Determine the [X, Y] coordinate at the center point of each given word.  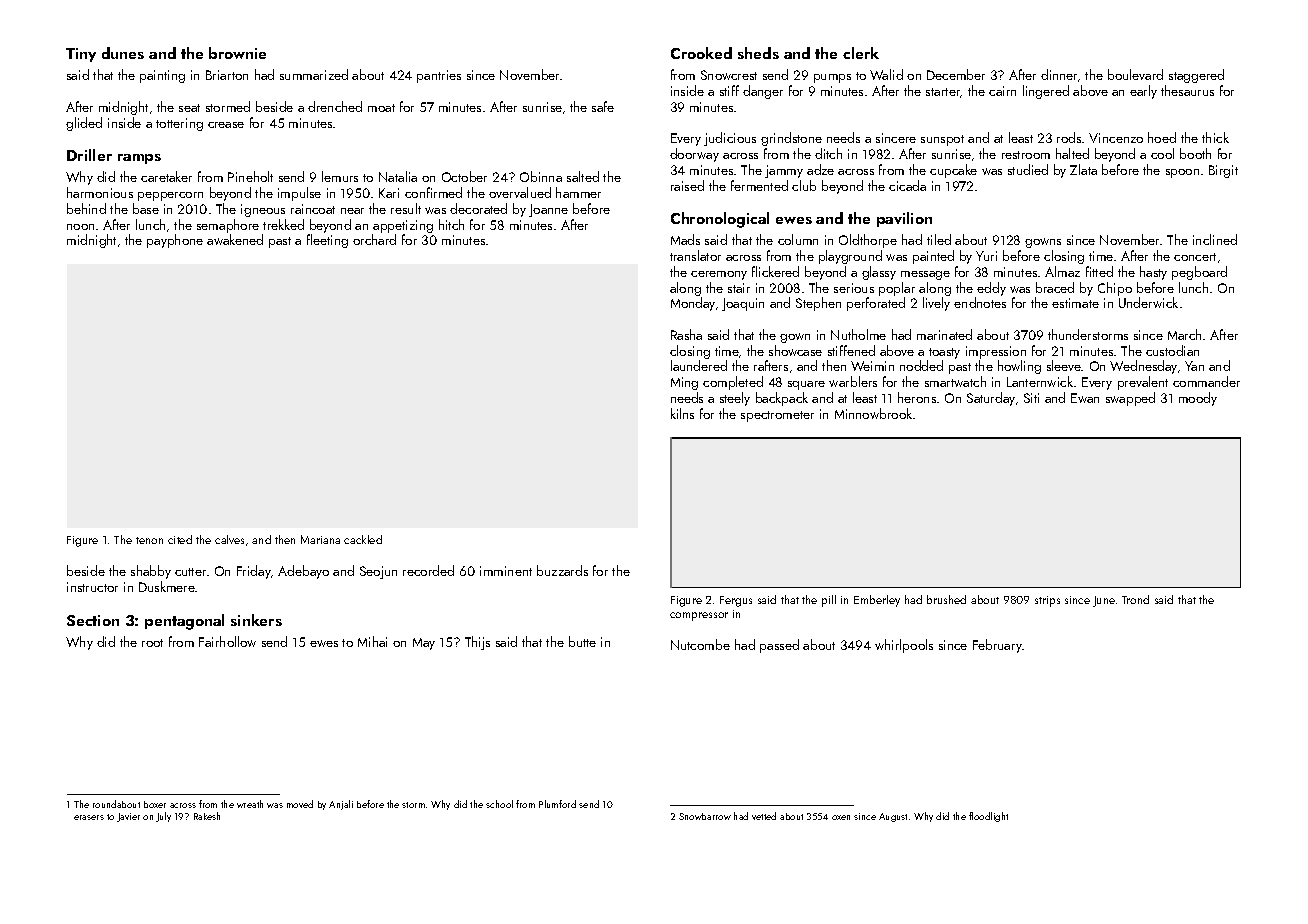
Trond [1135, 599]
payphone [175, 241]
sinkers [256, 620]
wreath [250, 804]
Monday [693, 304]
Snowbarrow [705, 816]
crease [226, 125]
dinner [1060, 75]
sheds [758, 53]
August [893, 817]
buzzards [562, 570]
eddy [991, 289]
